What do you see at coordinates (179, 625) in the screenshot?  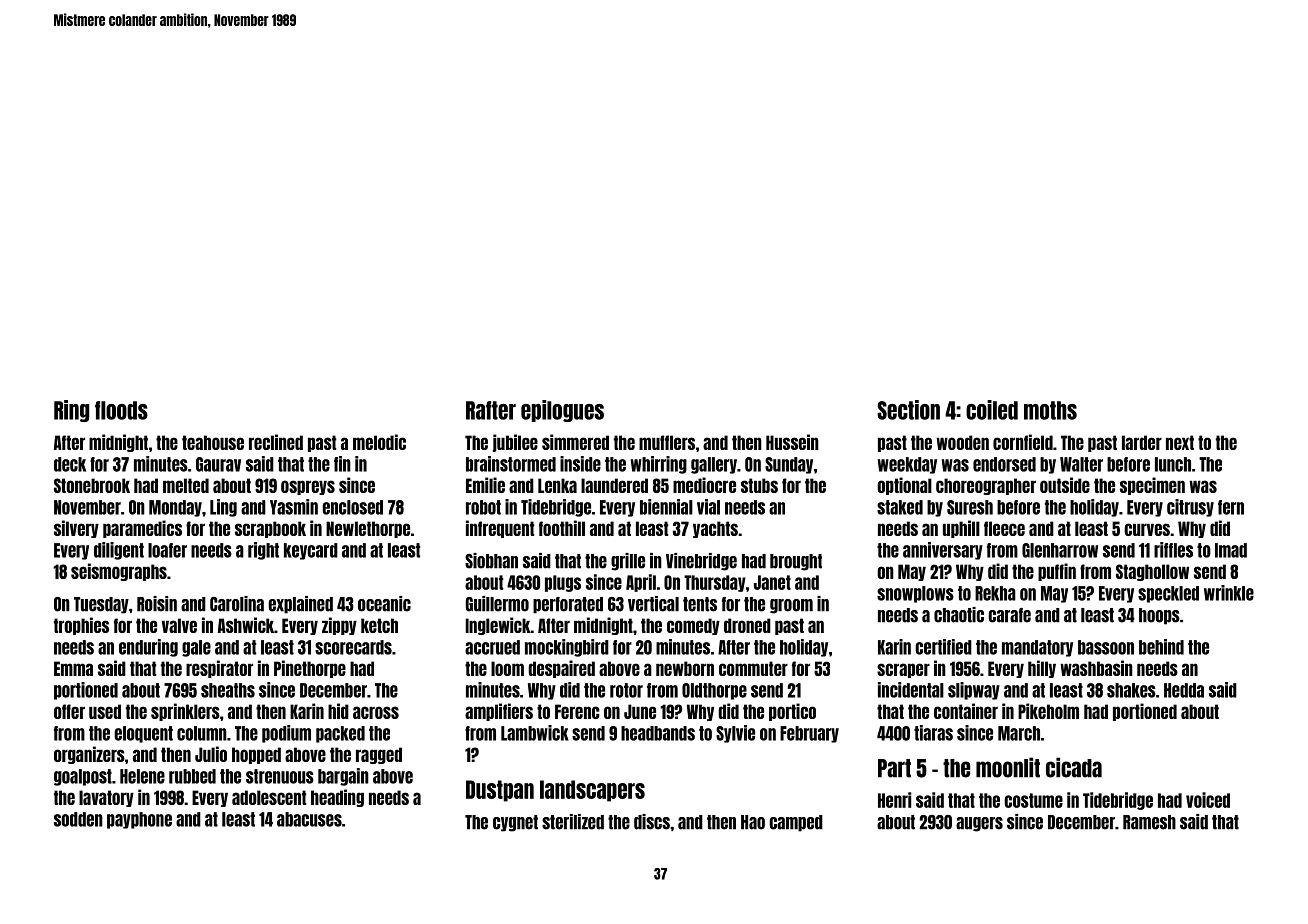 I see `valve` at bounding box center [179, 625].
